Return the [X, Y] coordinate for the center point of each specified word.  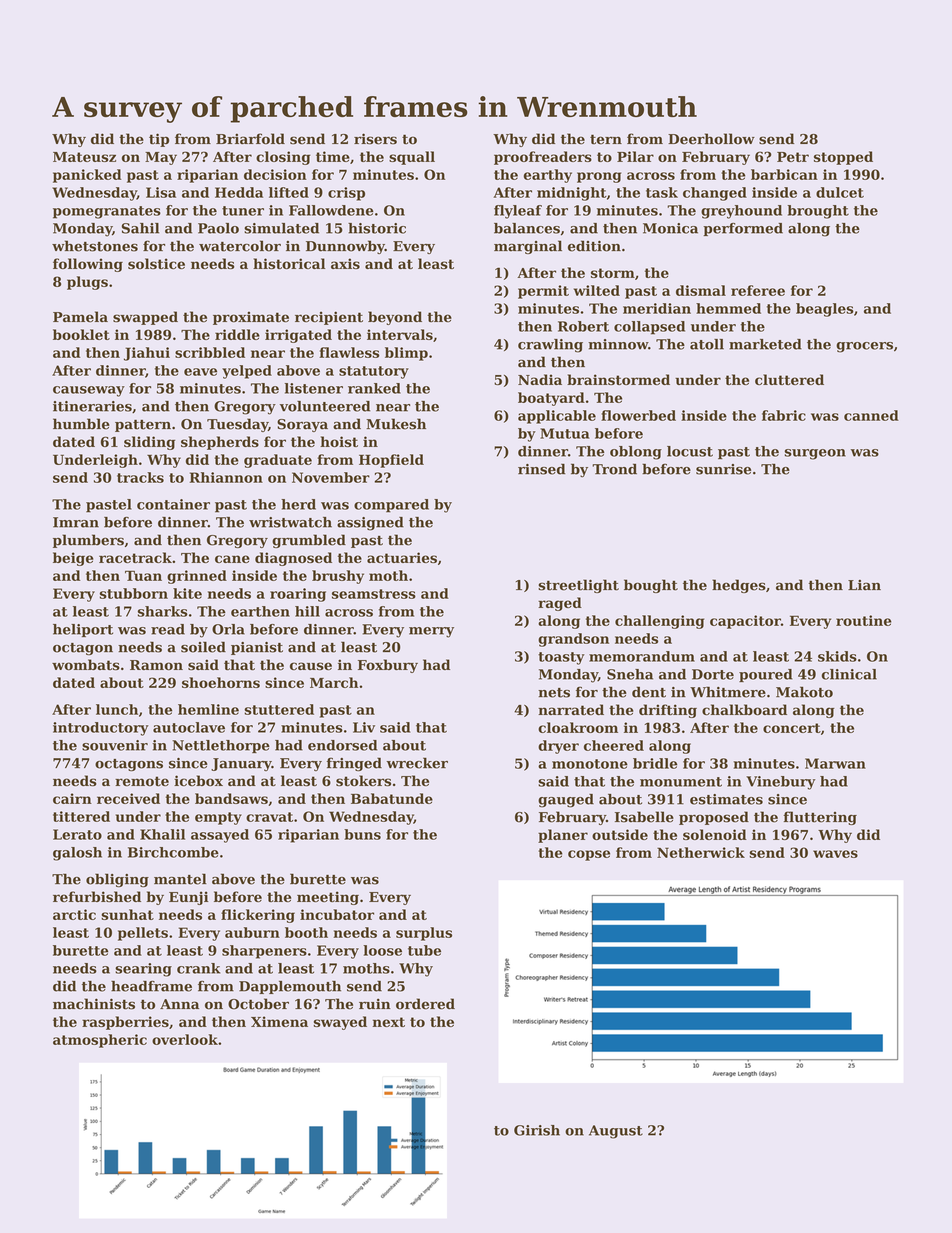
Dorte [713, 674]
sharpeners [264, 952]
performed [743, 229]
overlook [185, 1039]
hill [307, 611]
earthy [548, 176]
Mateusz [84, 157]
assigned [370, 524]
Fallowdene [331, 210]
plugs [87, 283]
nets [554, 693]
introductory [101, 729]
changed [715, 194]
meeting [328, 898]
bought [651, 586]
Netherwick [701, 852]
